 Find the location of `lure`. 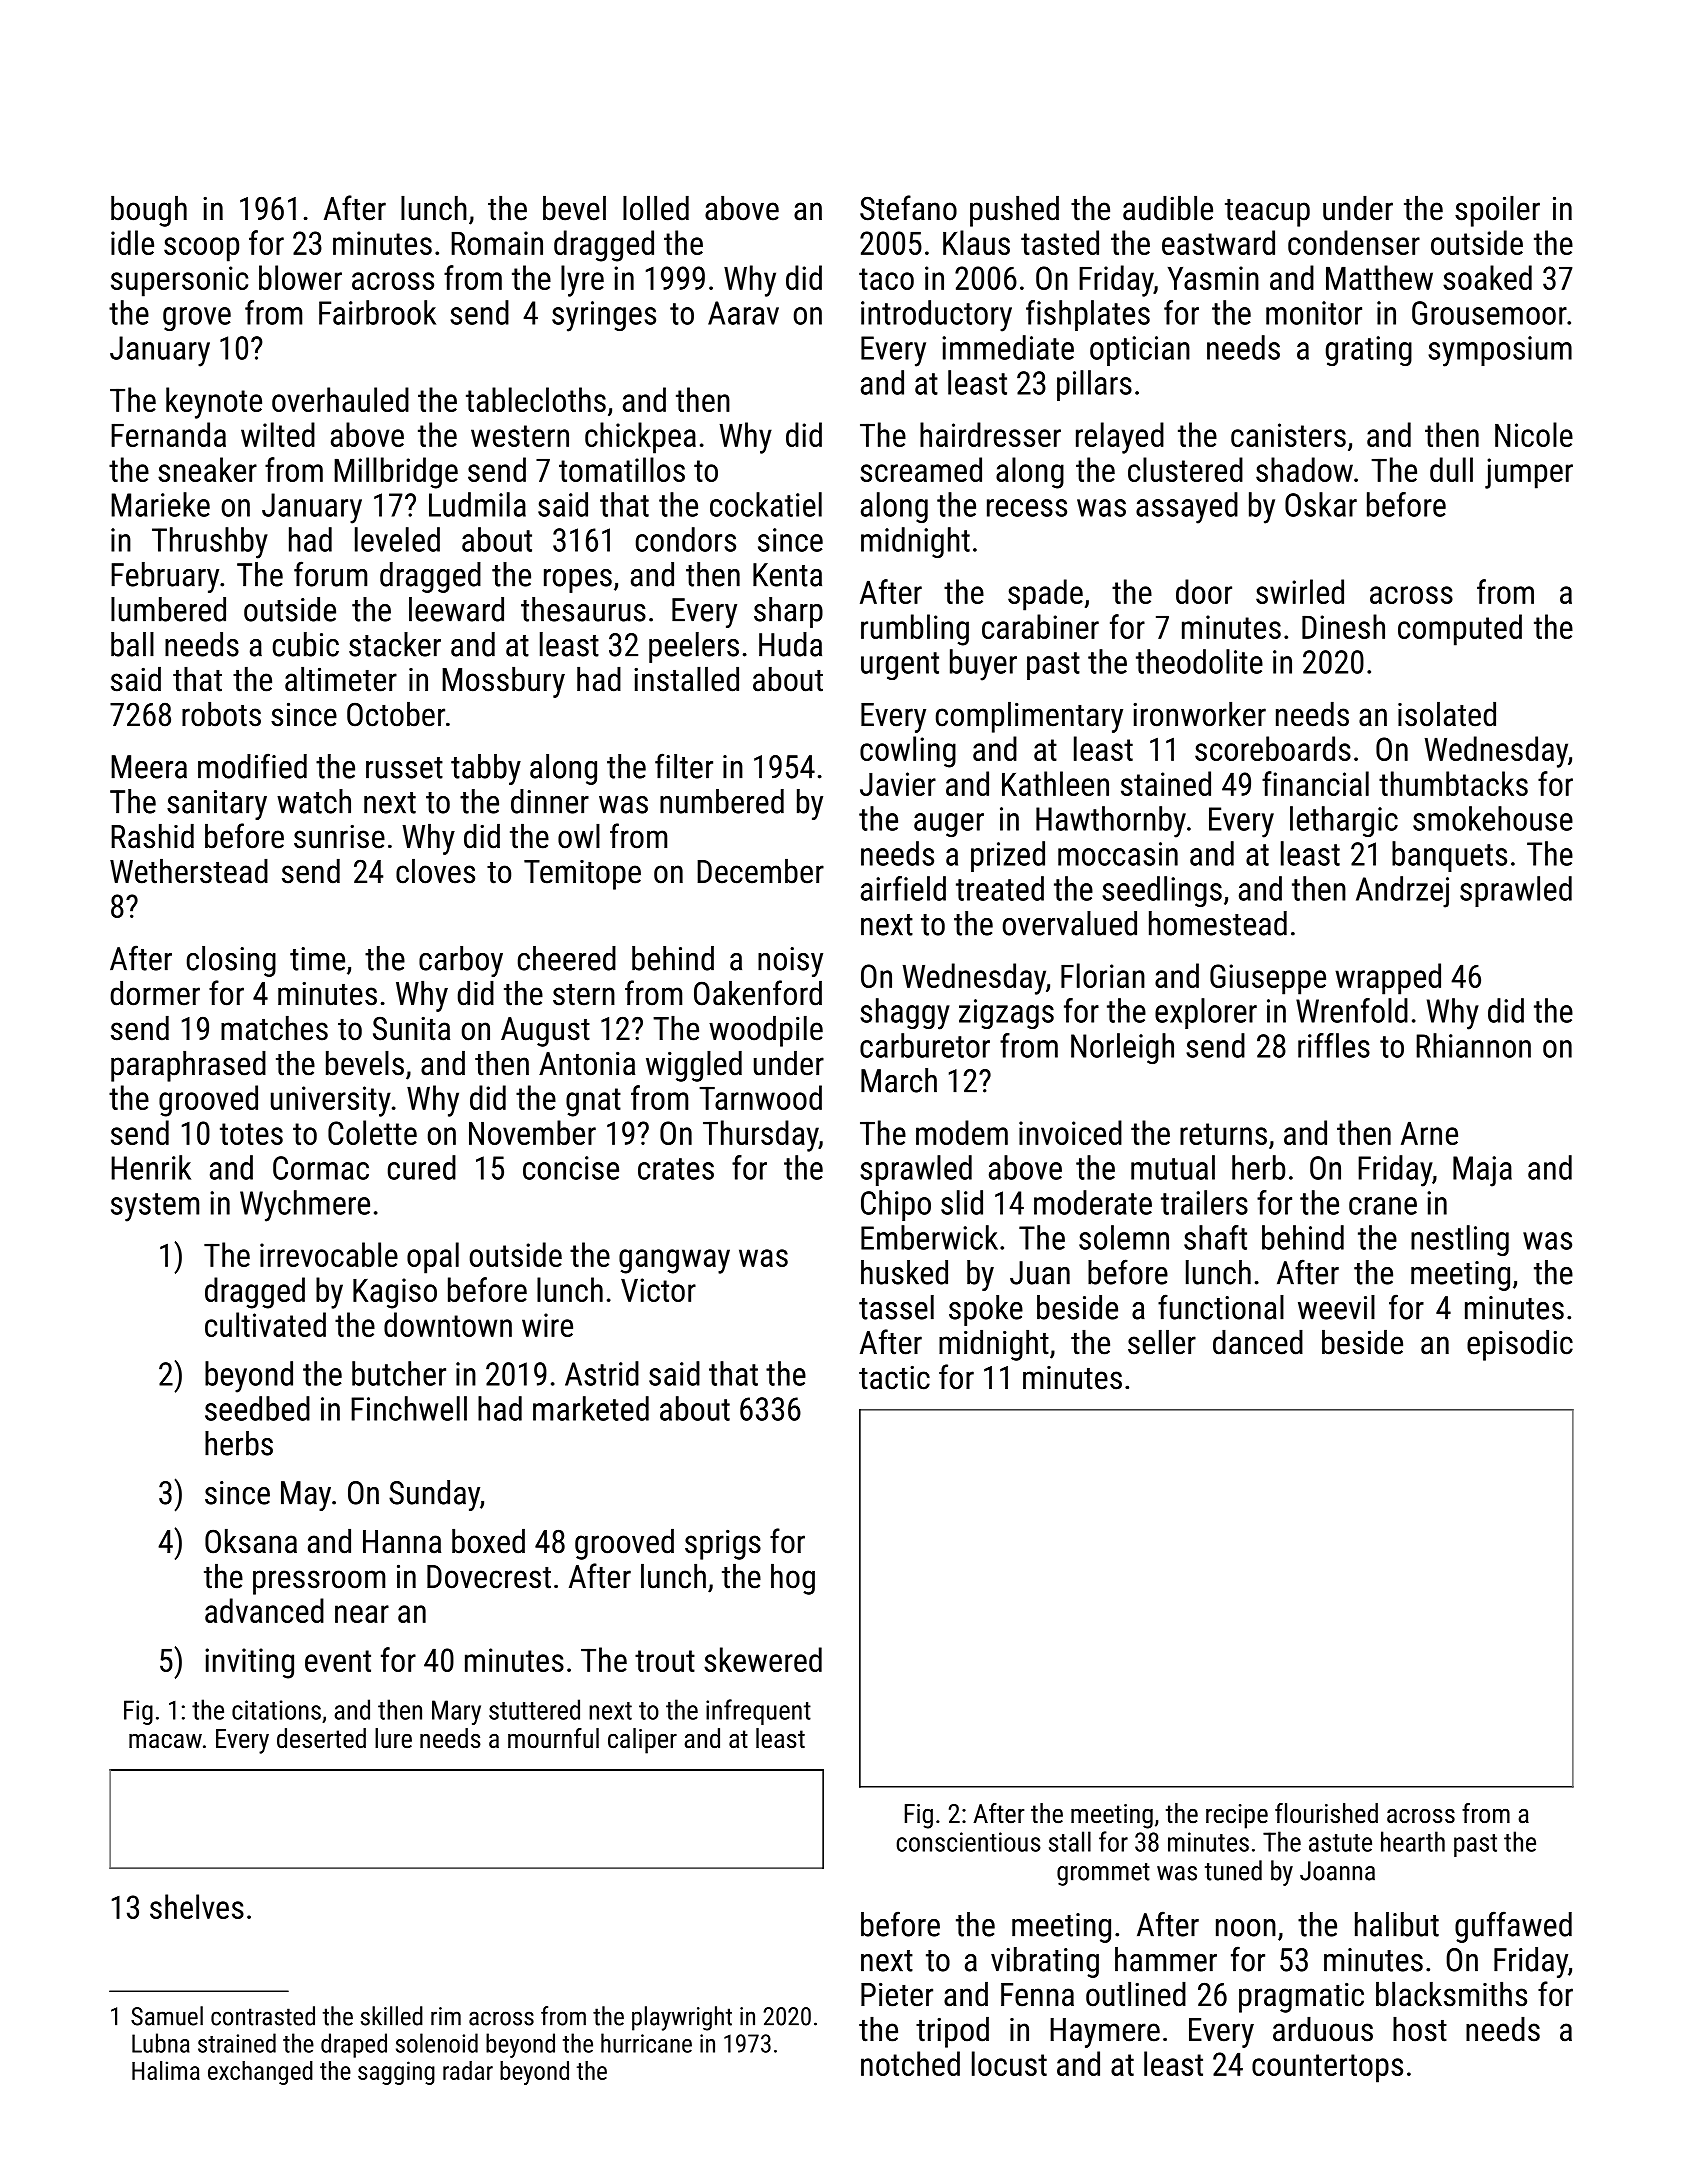

lure is located at coordinates (393, 1738).
